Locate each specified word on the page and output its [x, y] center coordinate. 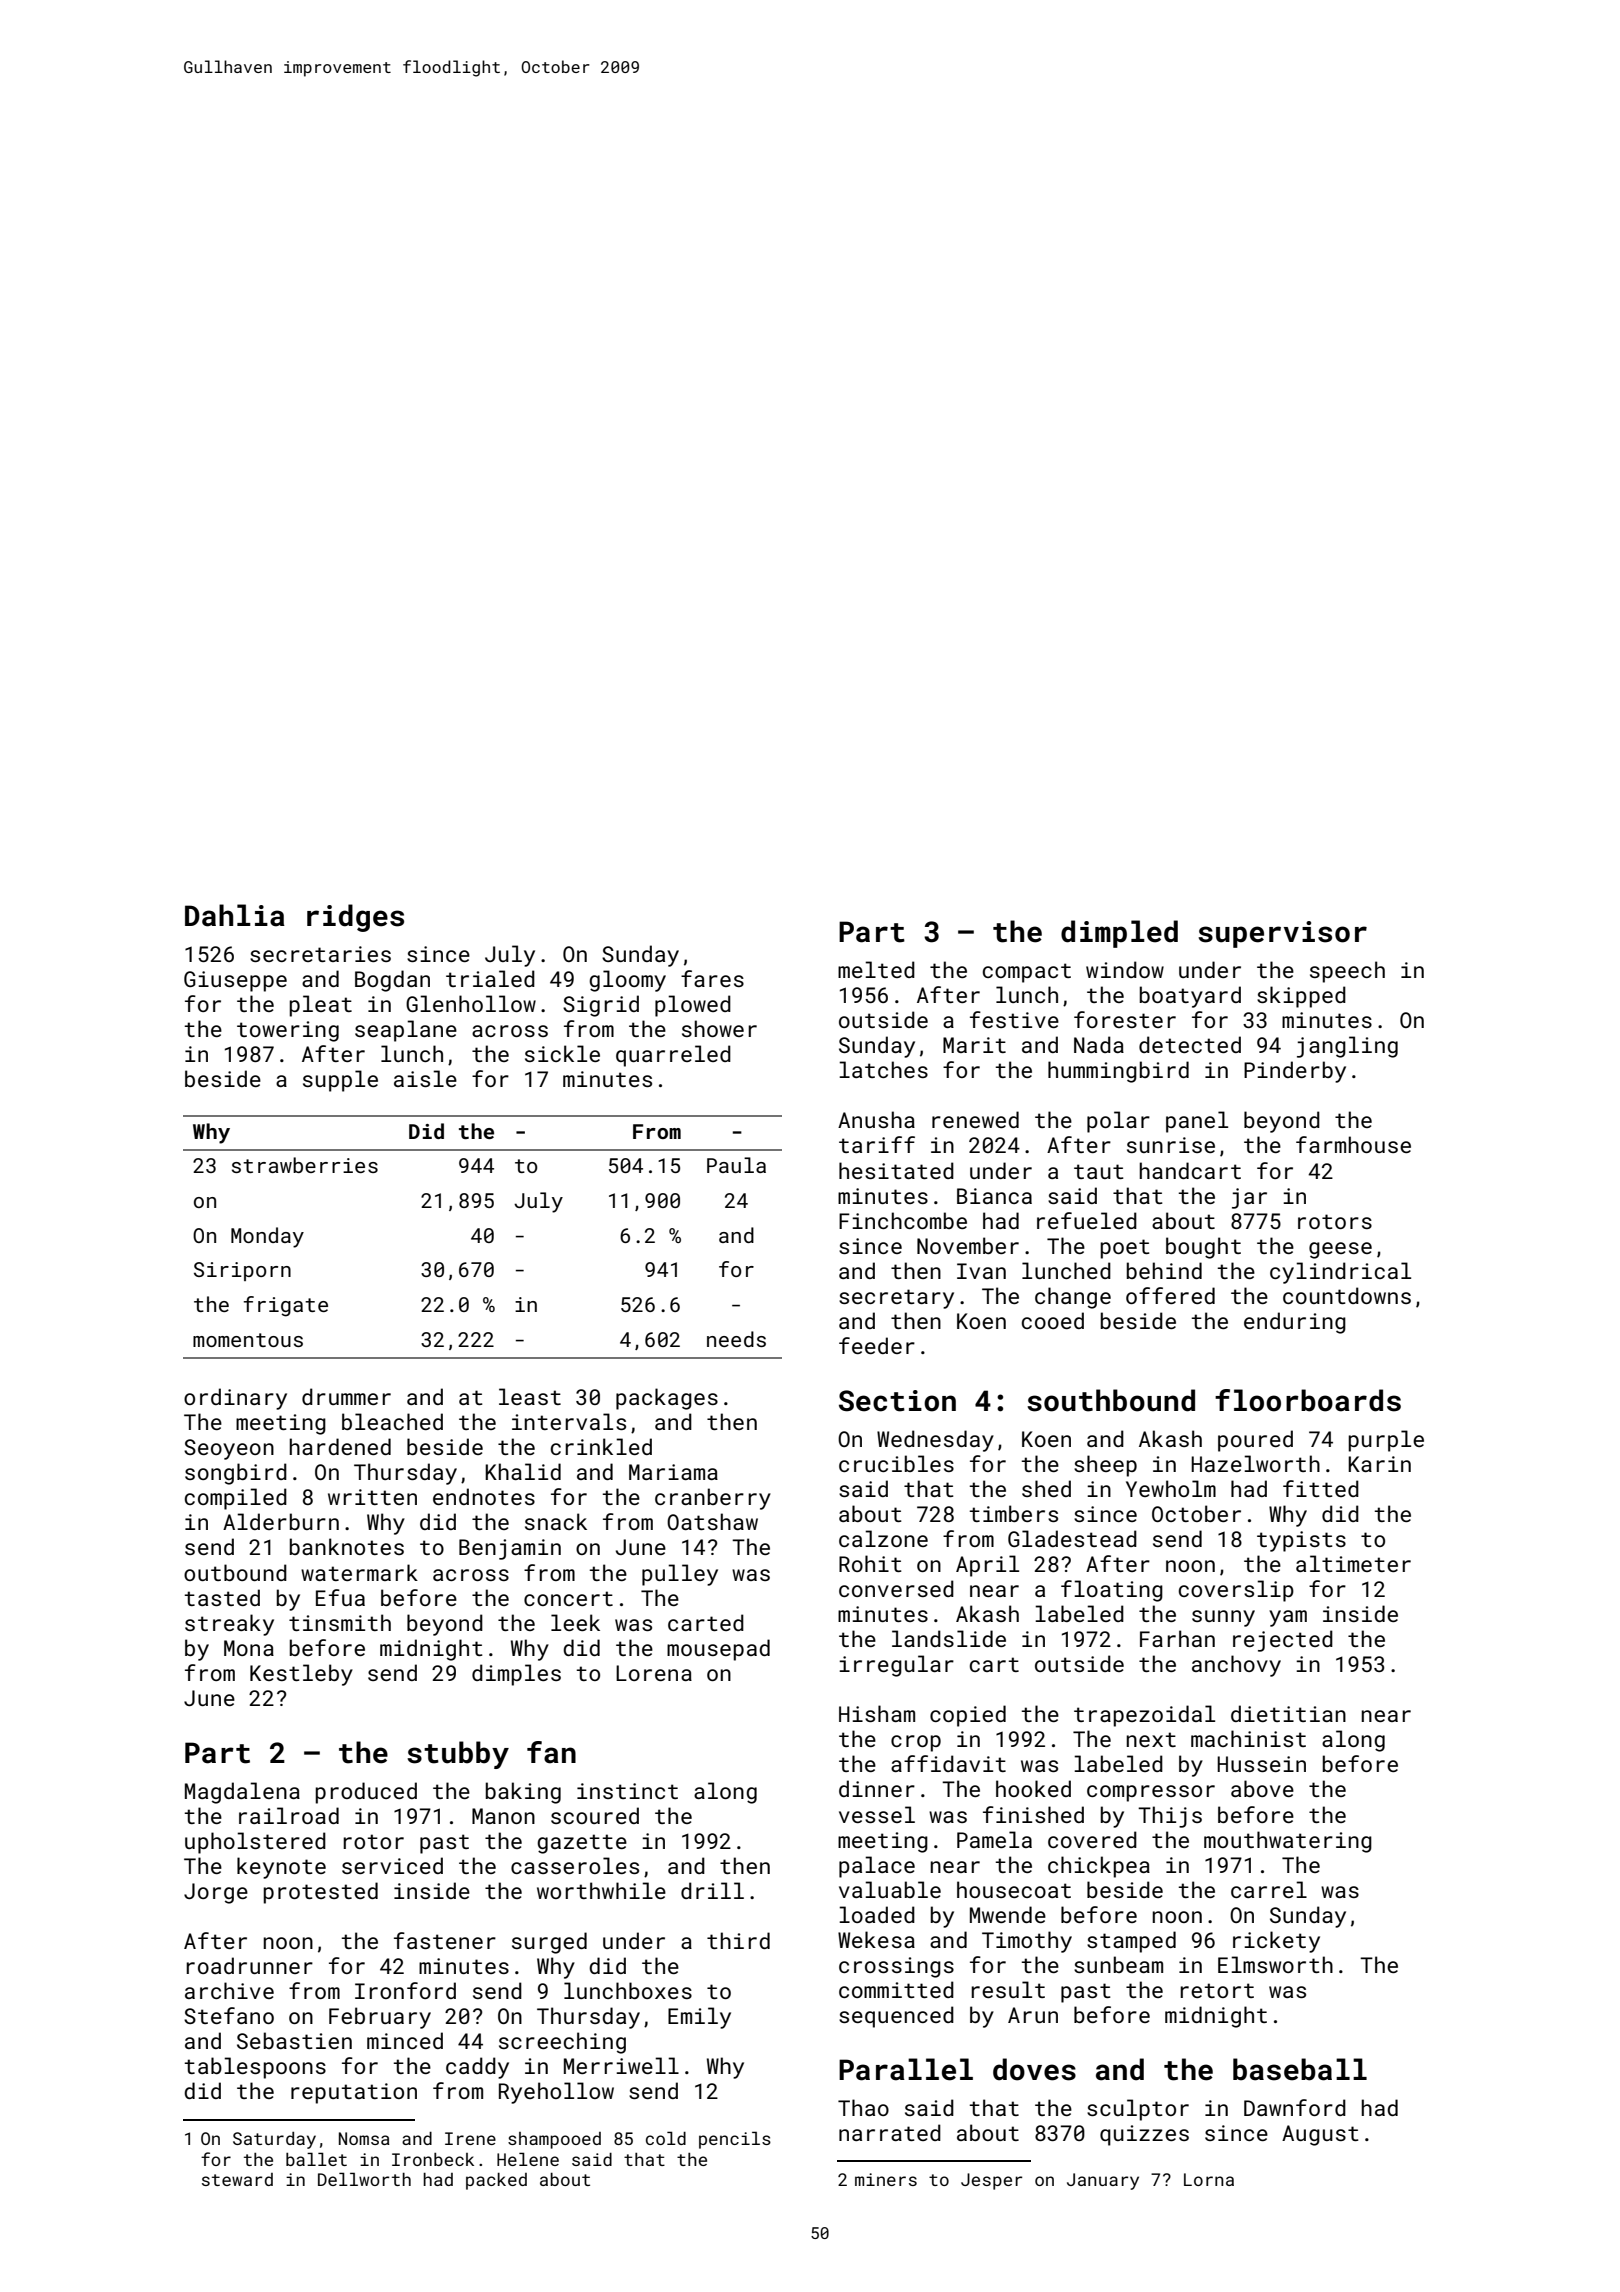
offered [1170, 1295]
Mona [249, 1648]
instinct [627, 1791]
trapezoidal [1144, 1716]
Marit [974, 1045]
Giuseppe [235, 981]
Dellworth [364, 2179]
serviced [392, 1865]
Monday [267, 1237]
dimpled [1119, 934]
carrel [1269, 1889]
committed [896, 1989]
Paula [736, 1165]
